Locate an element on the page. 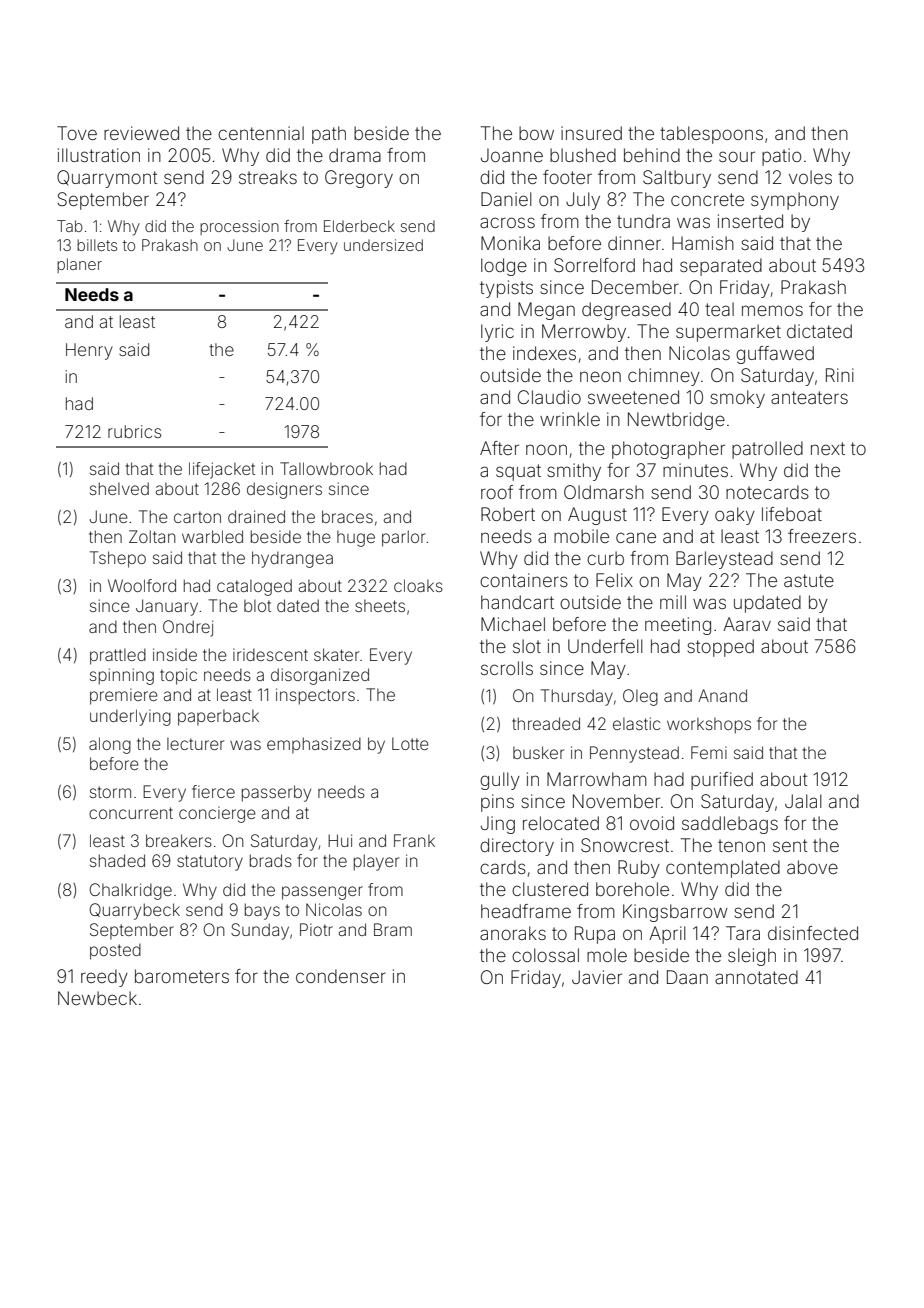 The image size is (924, 1308). stopped is located at coordinates (720, 648).
